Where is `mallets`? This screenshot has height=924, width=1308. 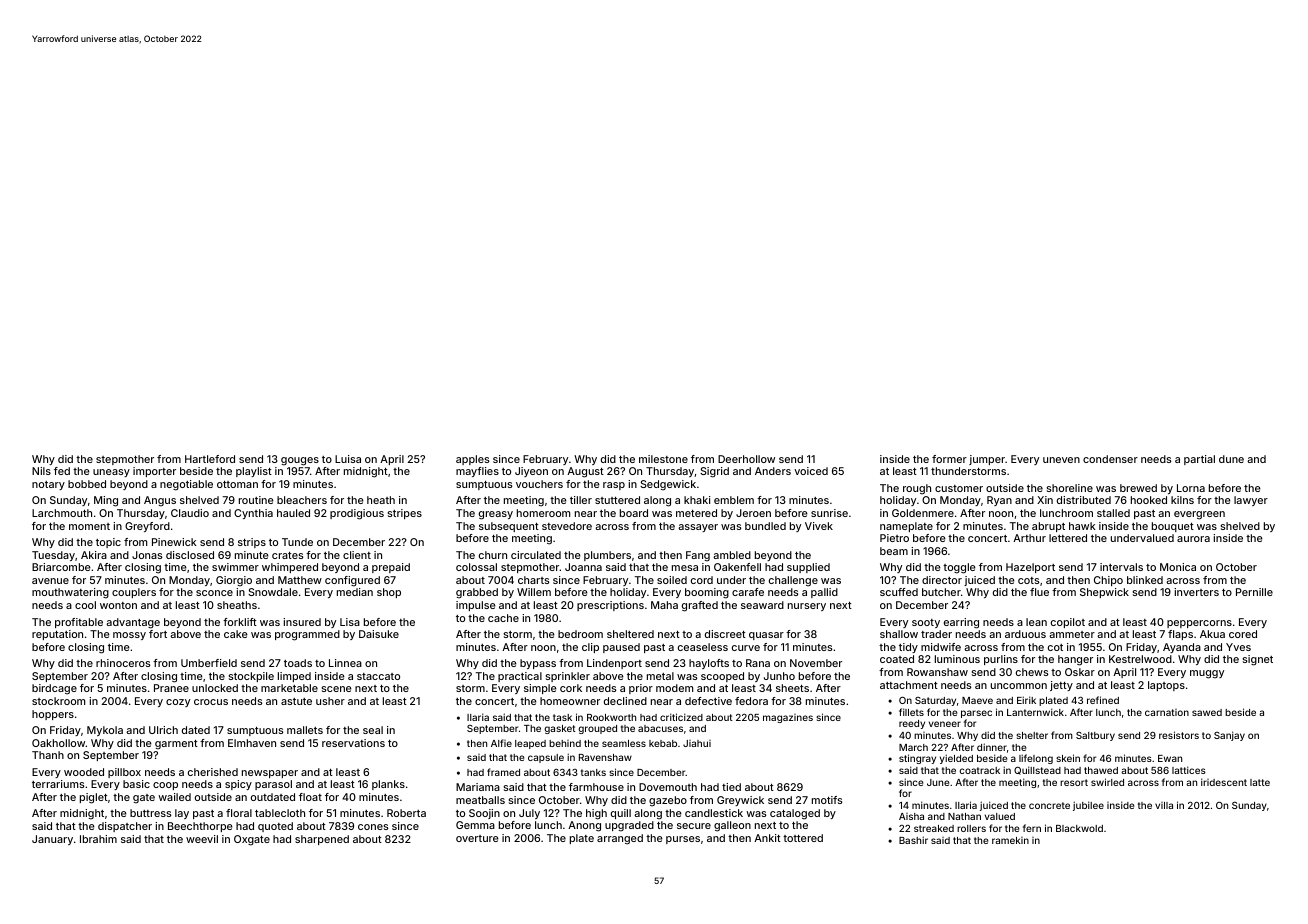 mallets is located at coordinates (305, 730).
